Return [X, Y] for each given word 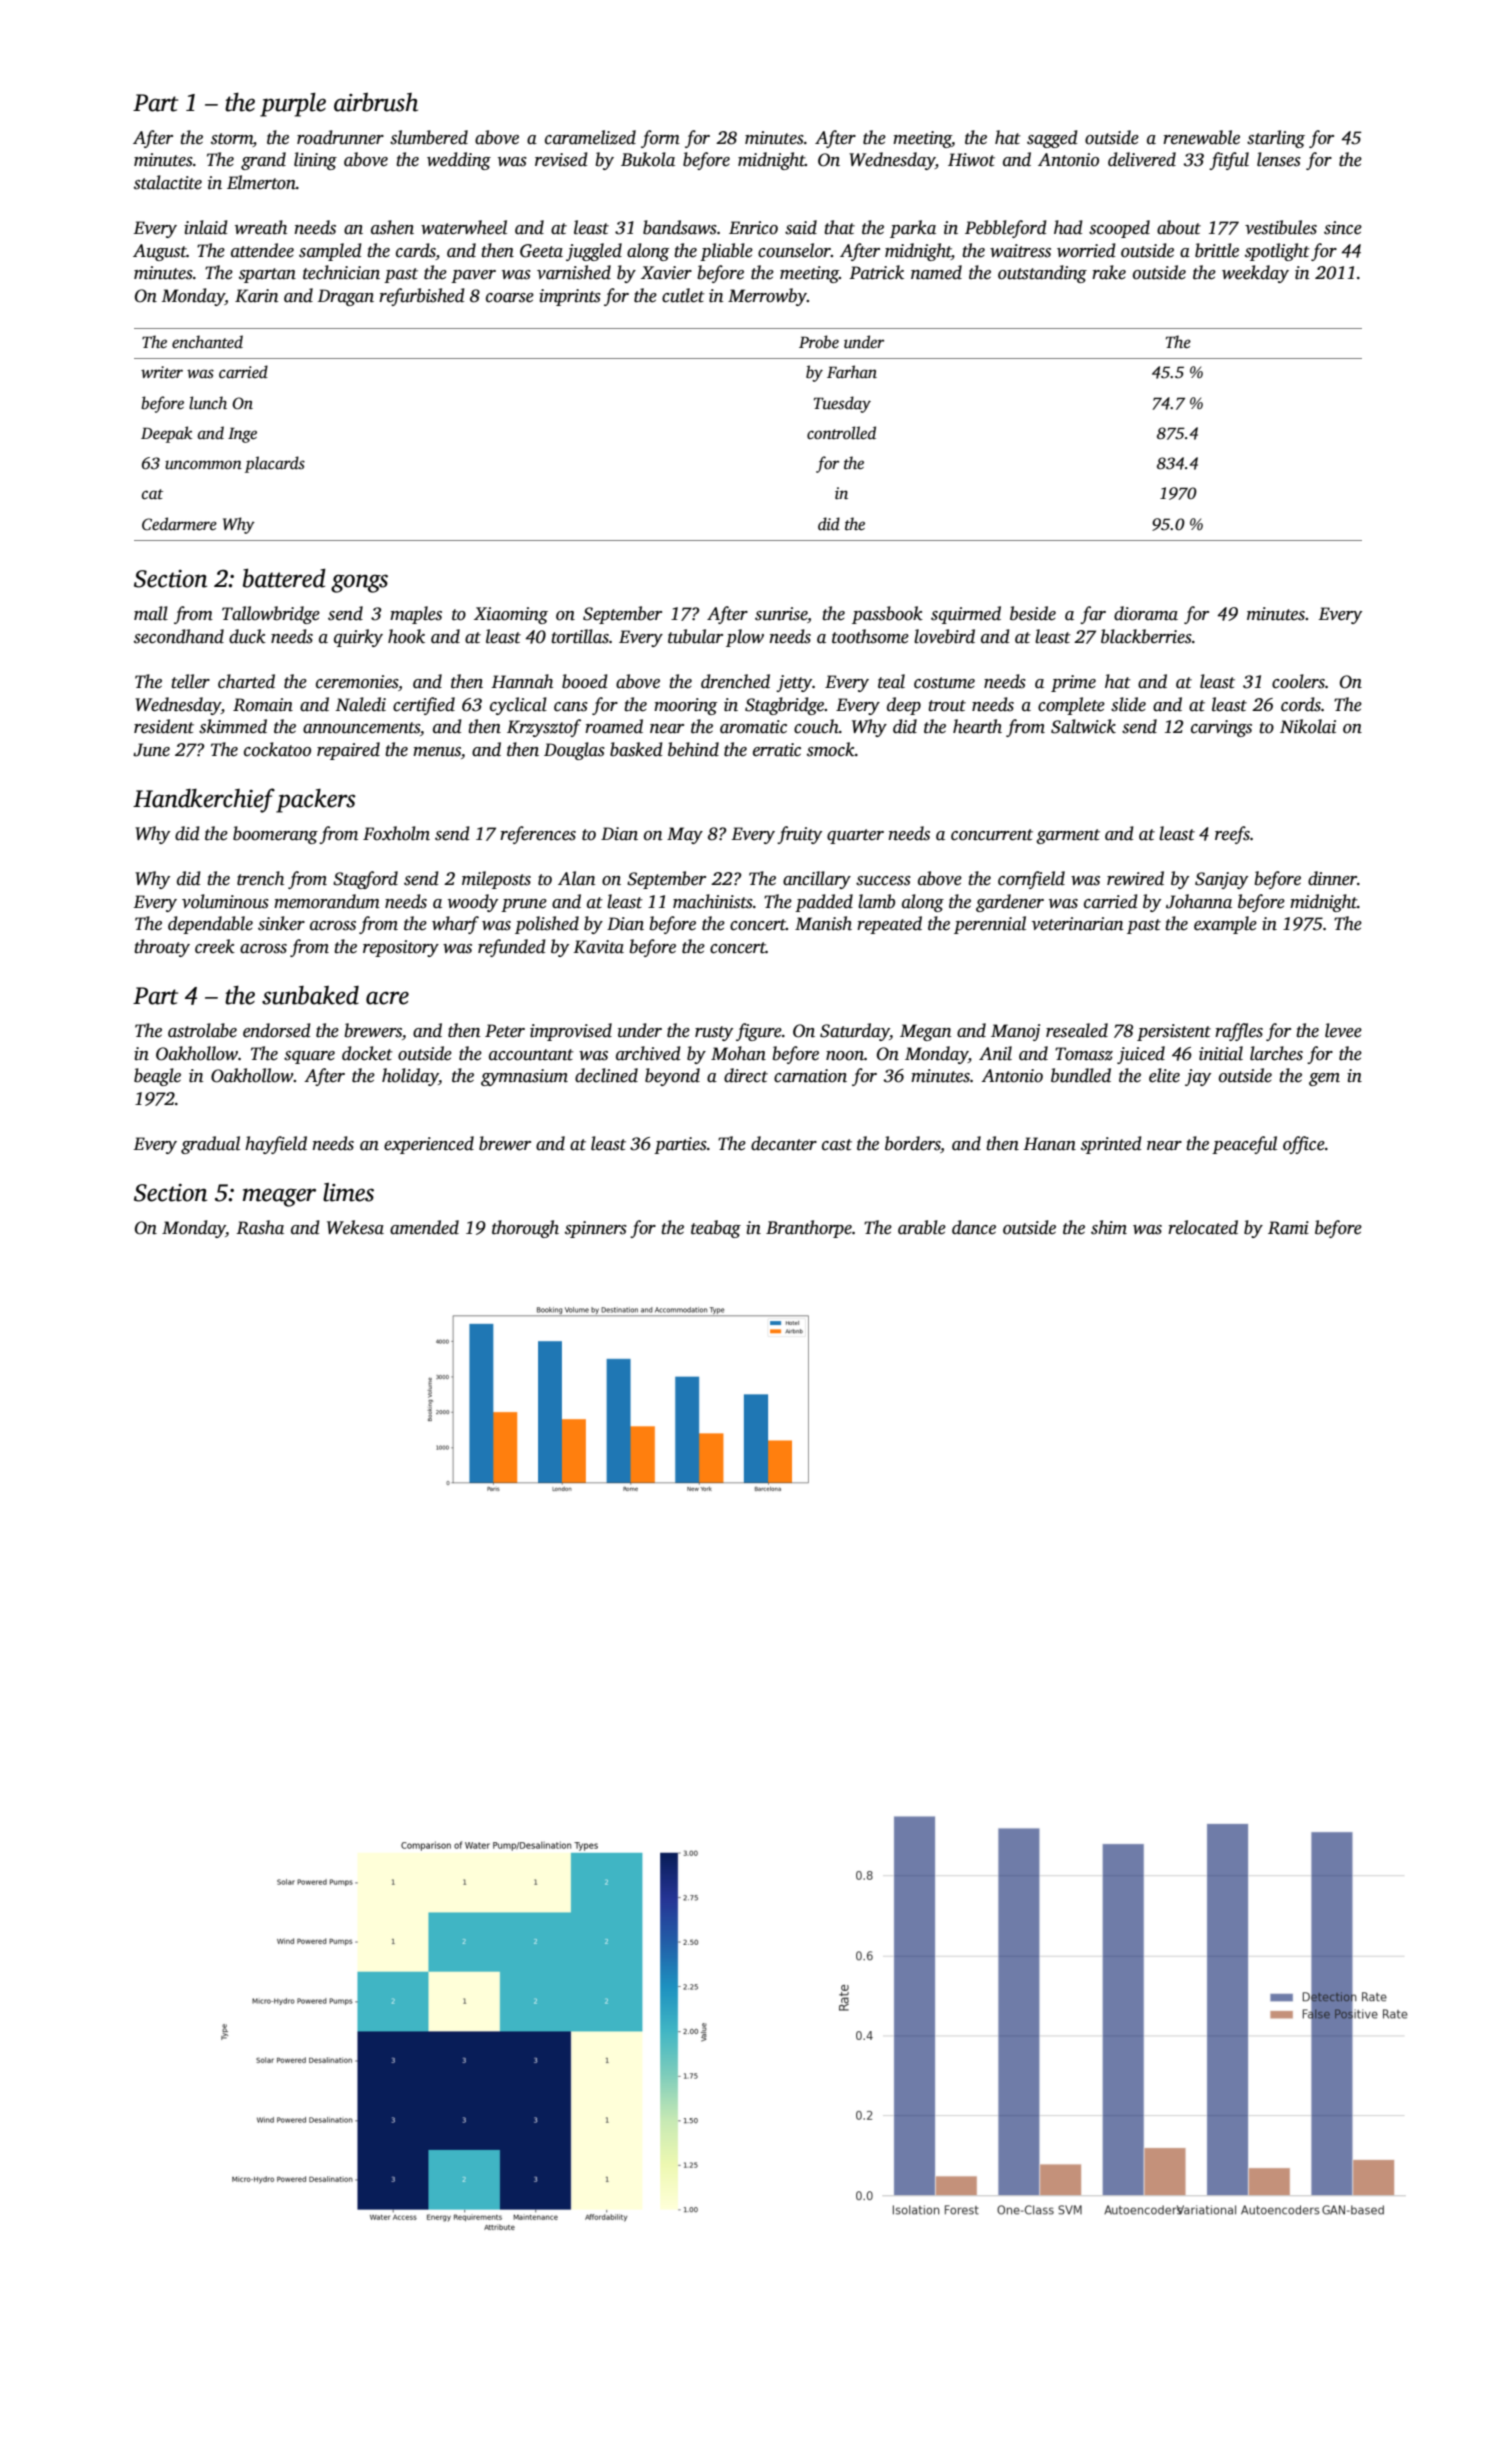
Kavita [598, 947]
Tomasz [1084, 1054]
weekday [1255, 274]
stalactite [168, 182]
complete [1071, 706]
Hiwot [971, 160]
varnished [574, 272]
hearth [977, 726]
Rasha [260, 1227]
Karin [257, 296]
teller [190, 681]
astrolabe [202, 1030]
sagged [1052, 139]
